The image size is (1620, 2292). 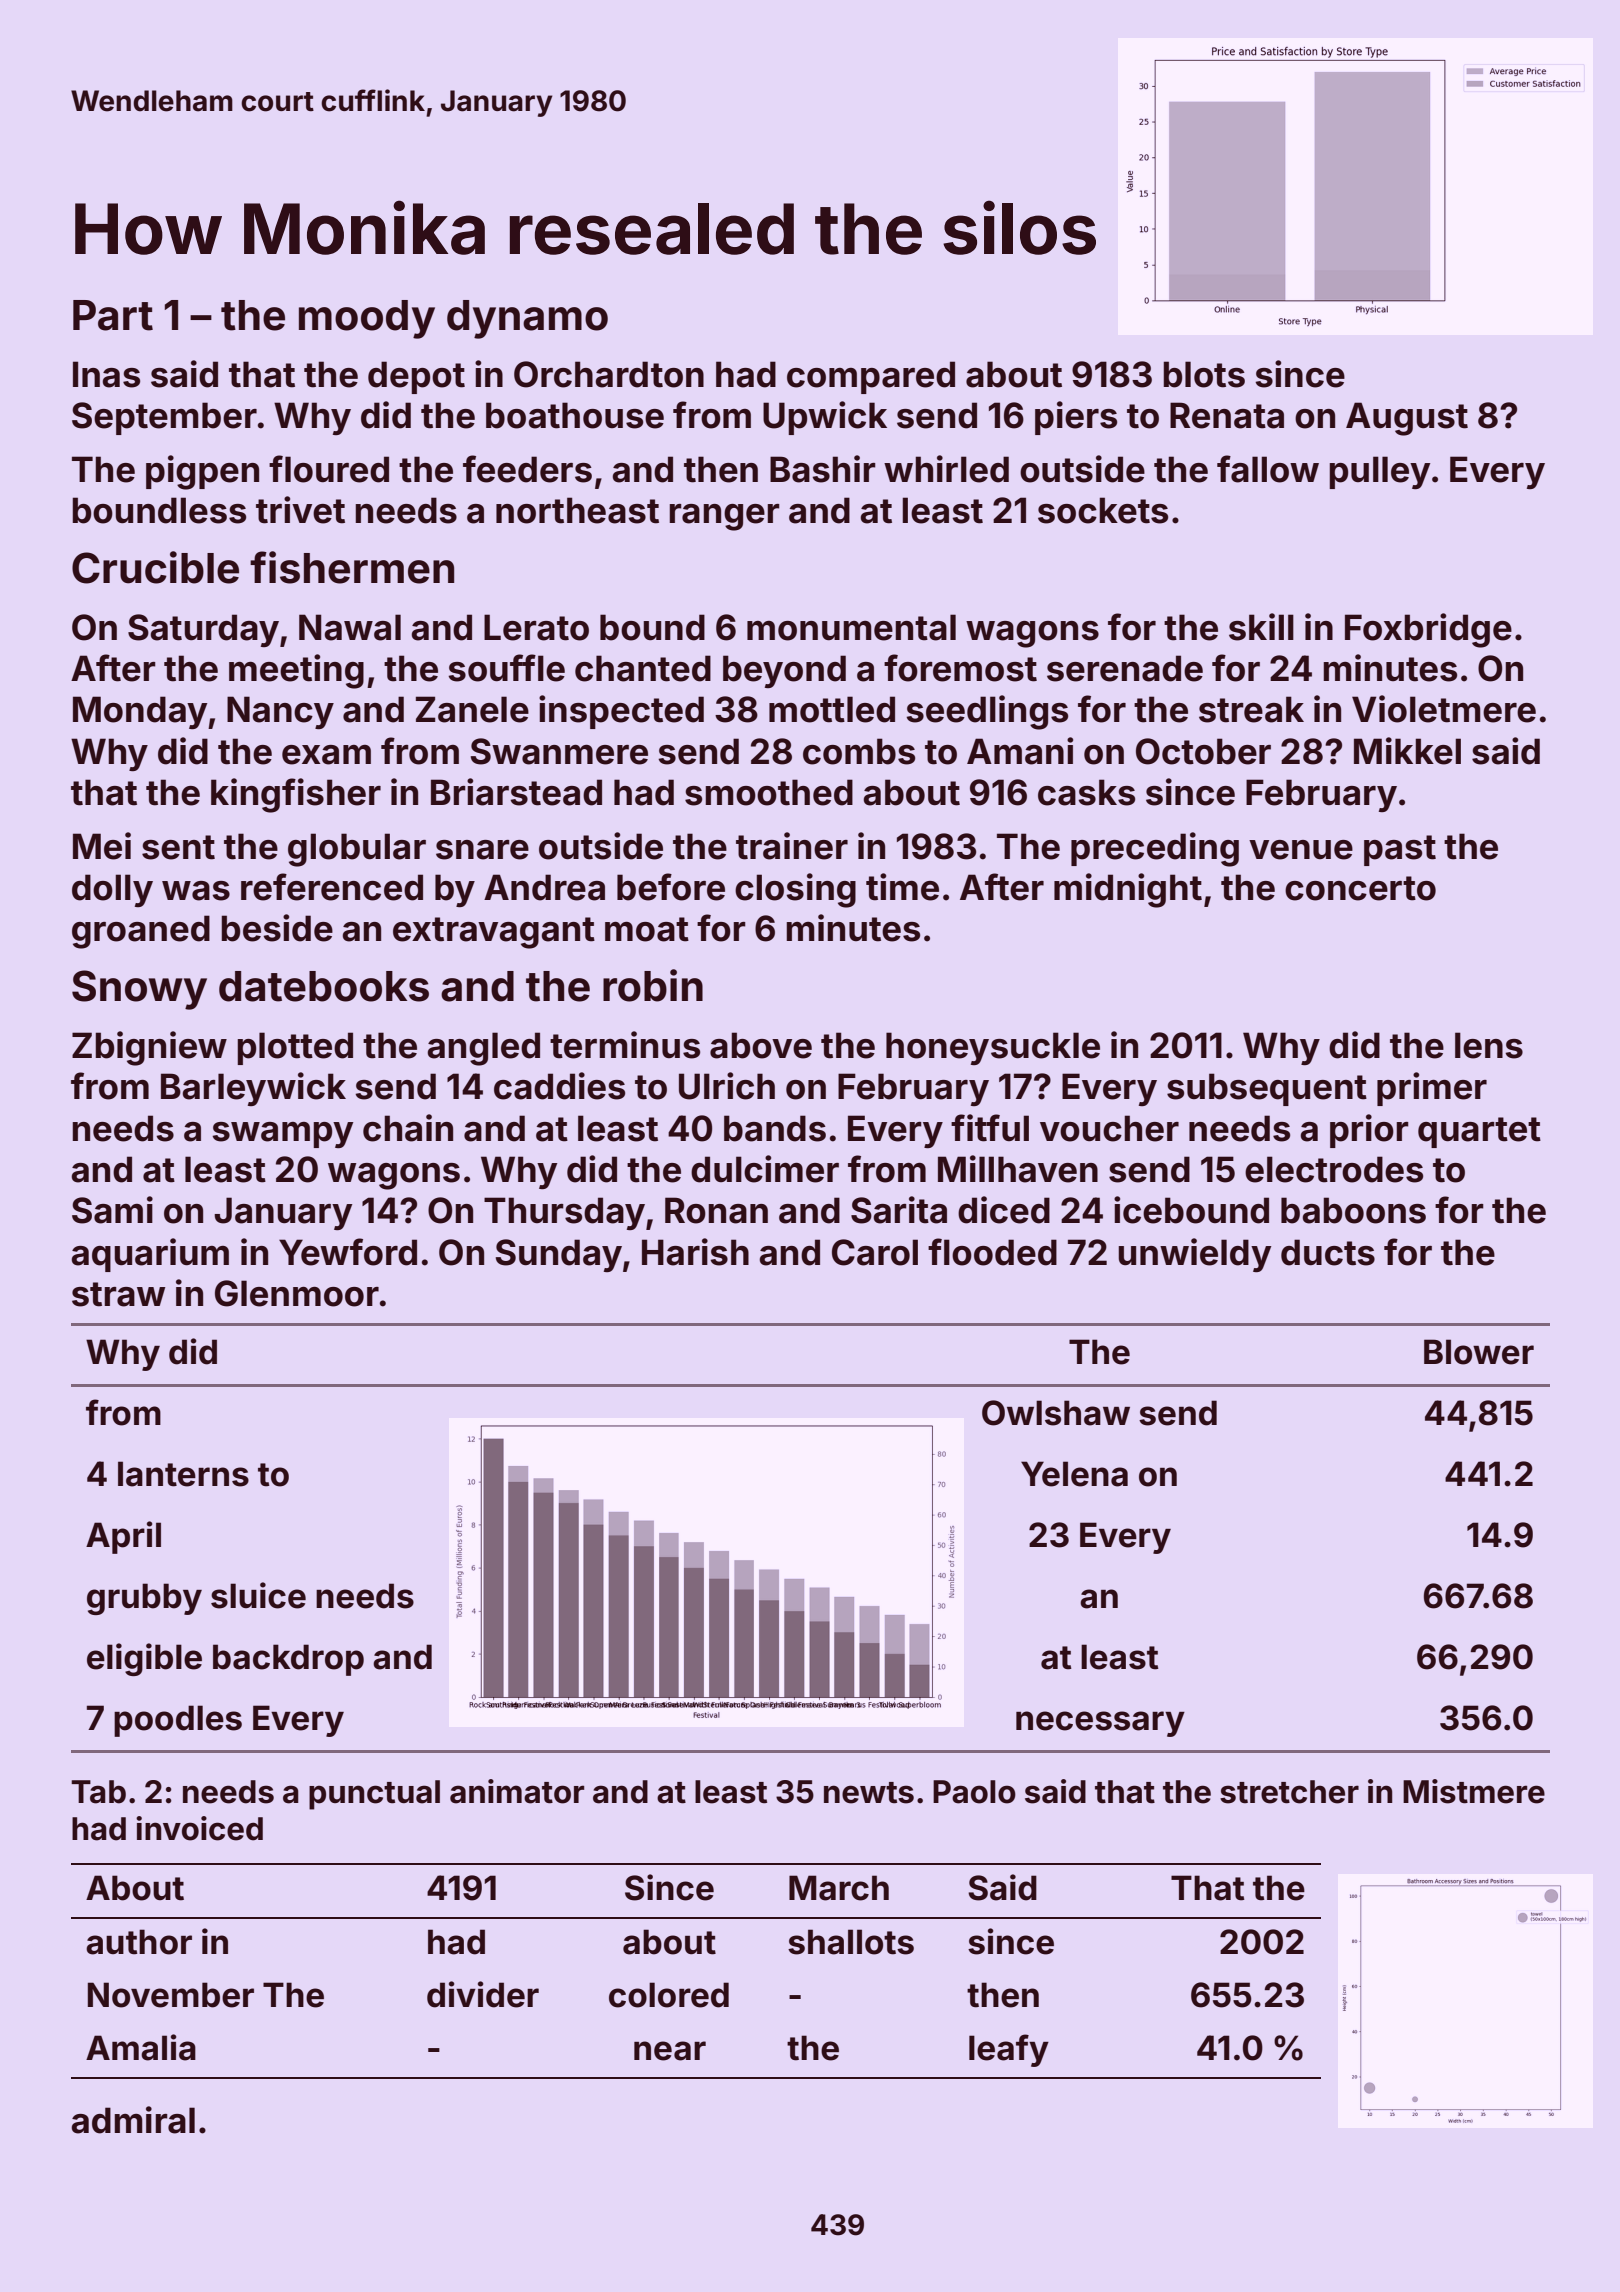 I want to click on preceding, so click(x=1155, y=849).
